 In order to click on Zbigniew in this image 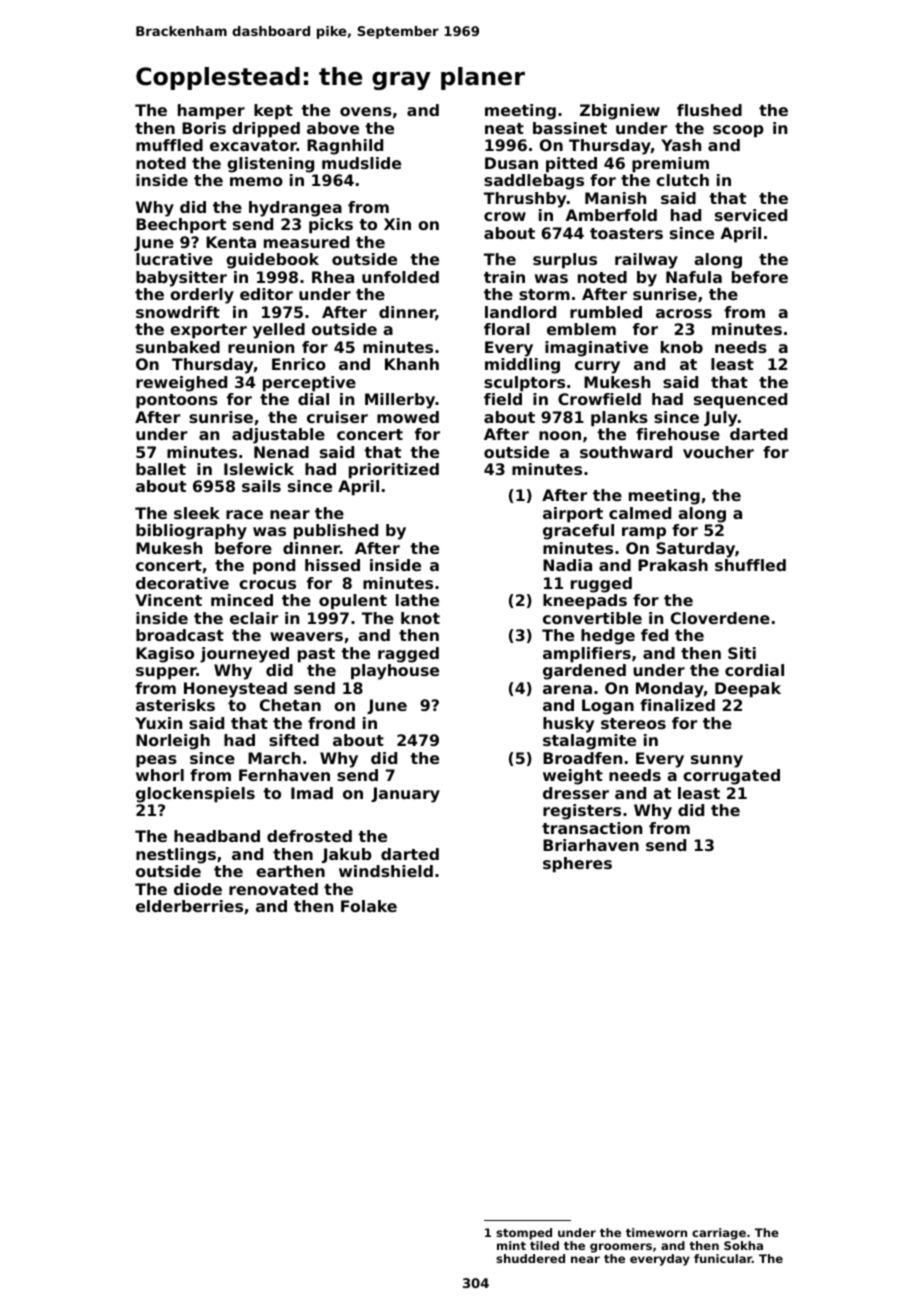, I will do `click(620, 112)`.
